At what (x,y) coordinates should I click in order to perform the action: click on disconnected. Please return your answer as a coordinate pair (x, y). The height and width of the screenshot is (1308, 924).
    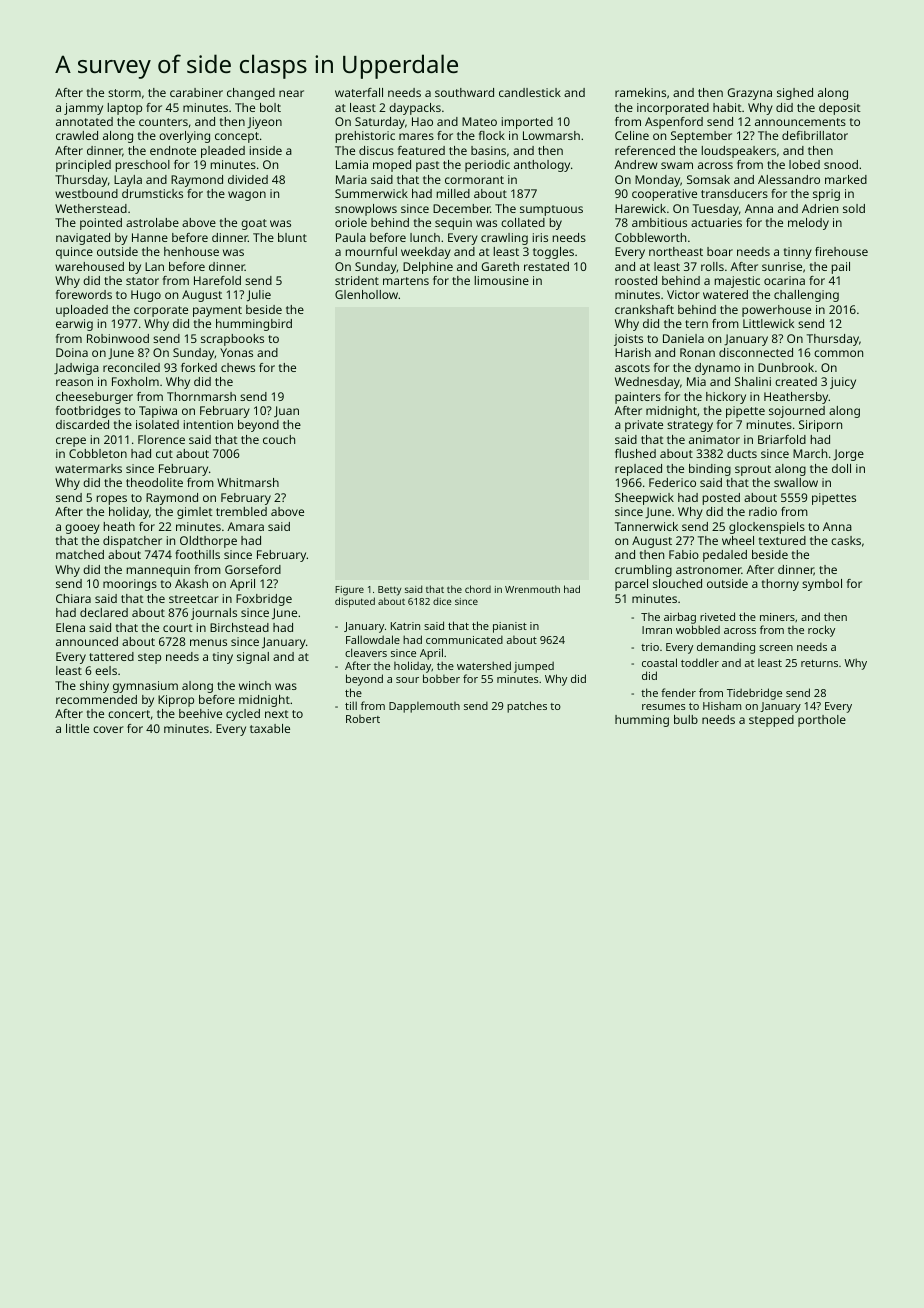
    Looking at the image, I should click on (756, 352).
